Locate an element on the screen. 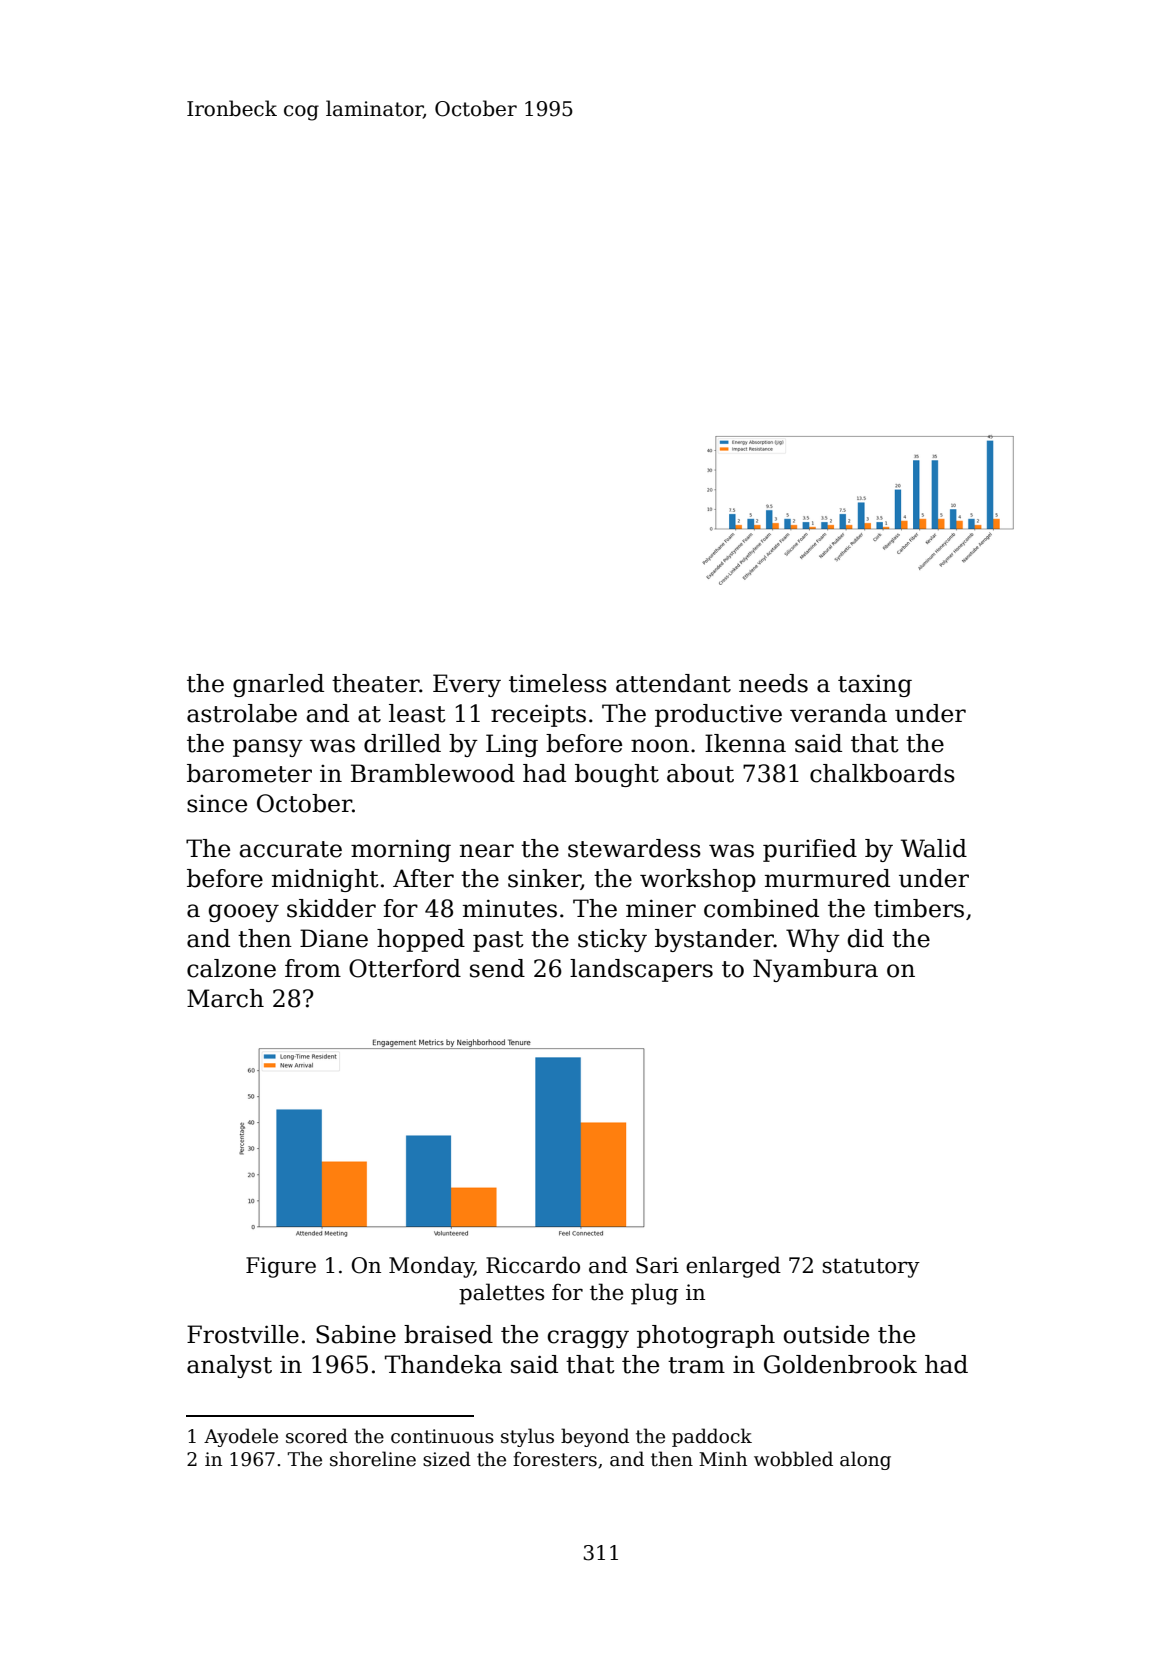 The height and width of the screenshot is (1654, 1165). send is located at coordinates (497, 968).
